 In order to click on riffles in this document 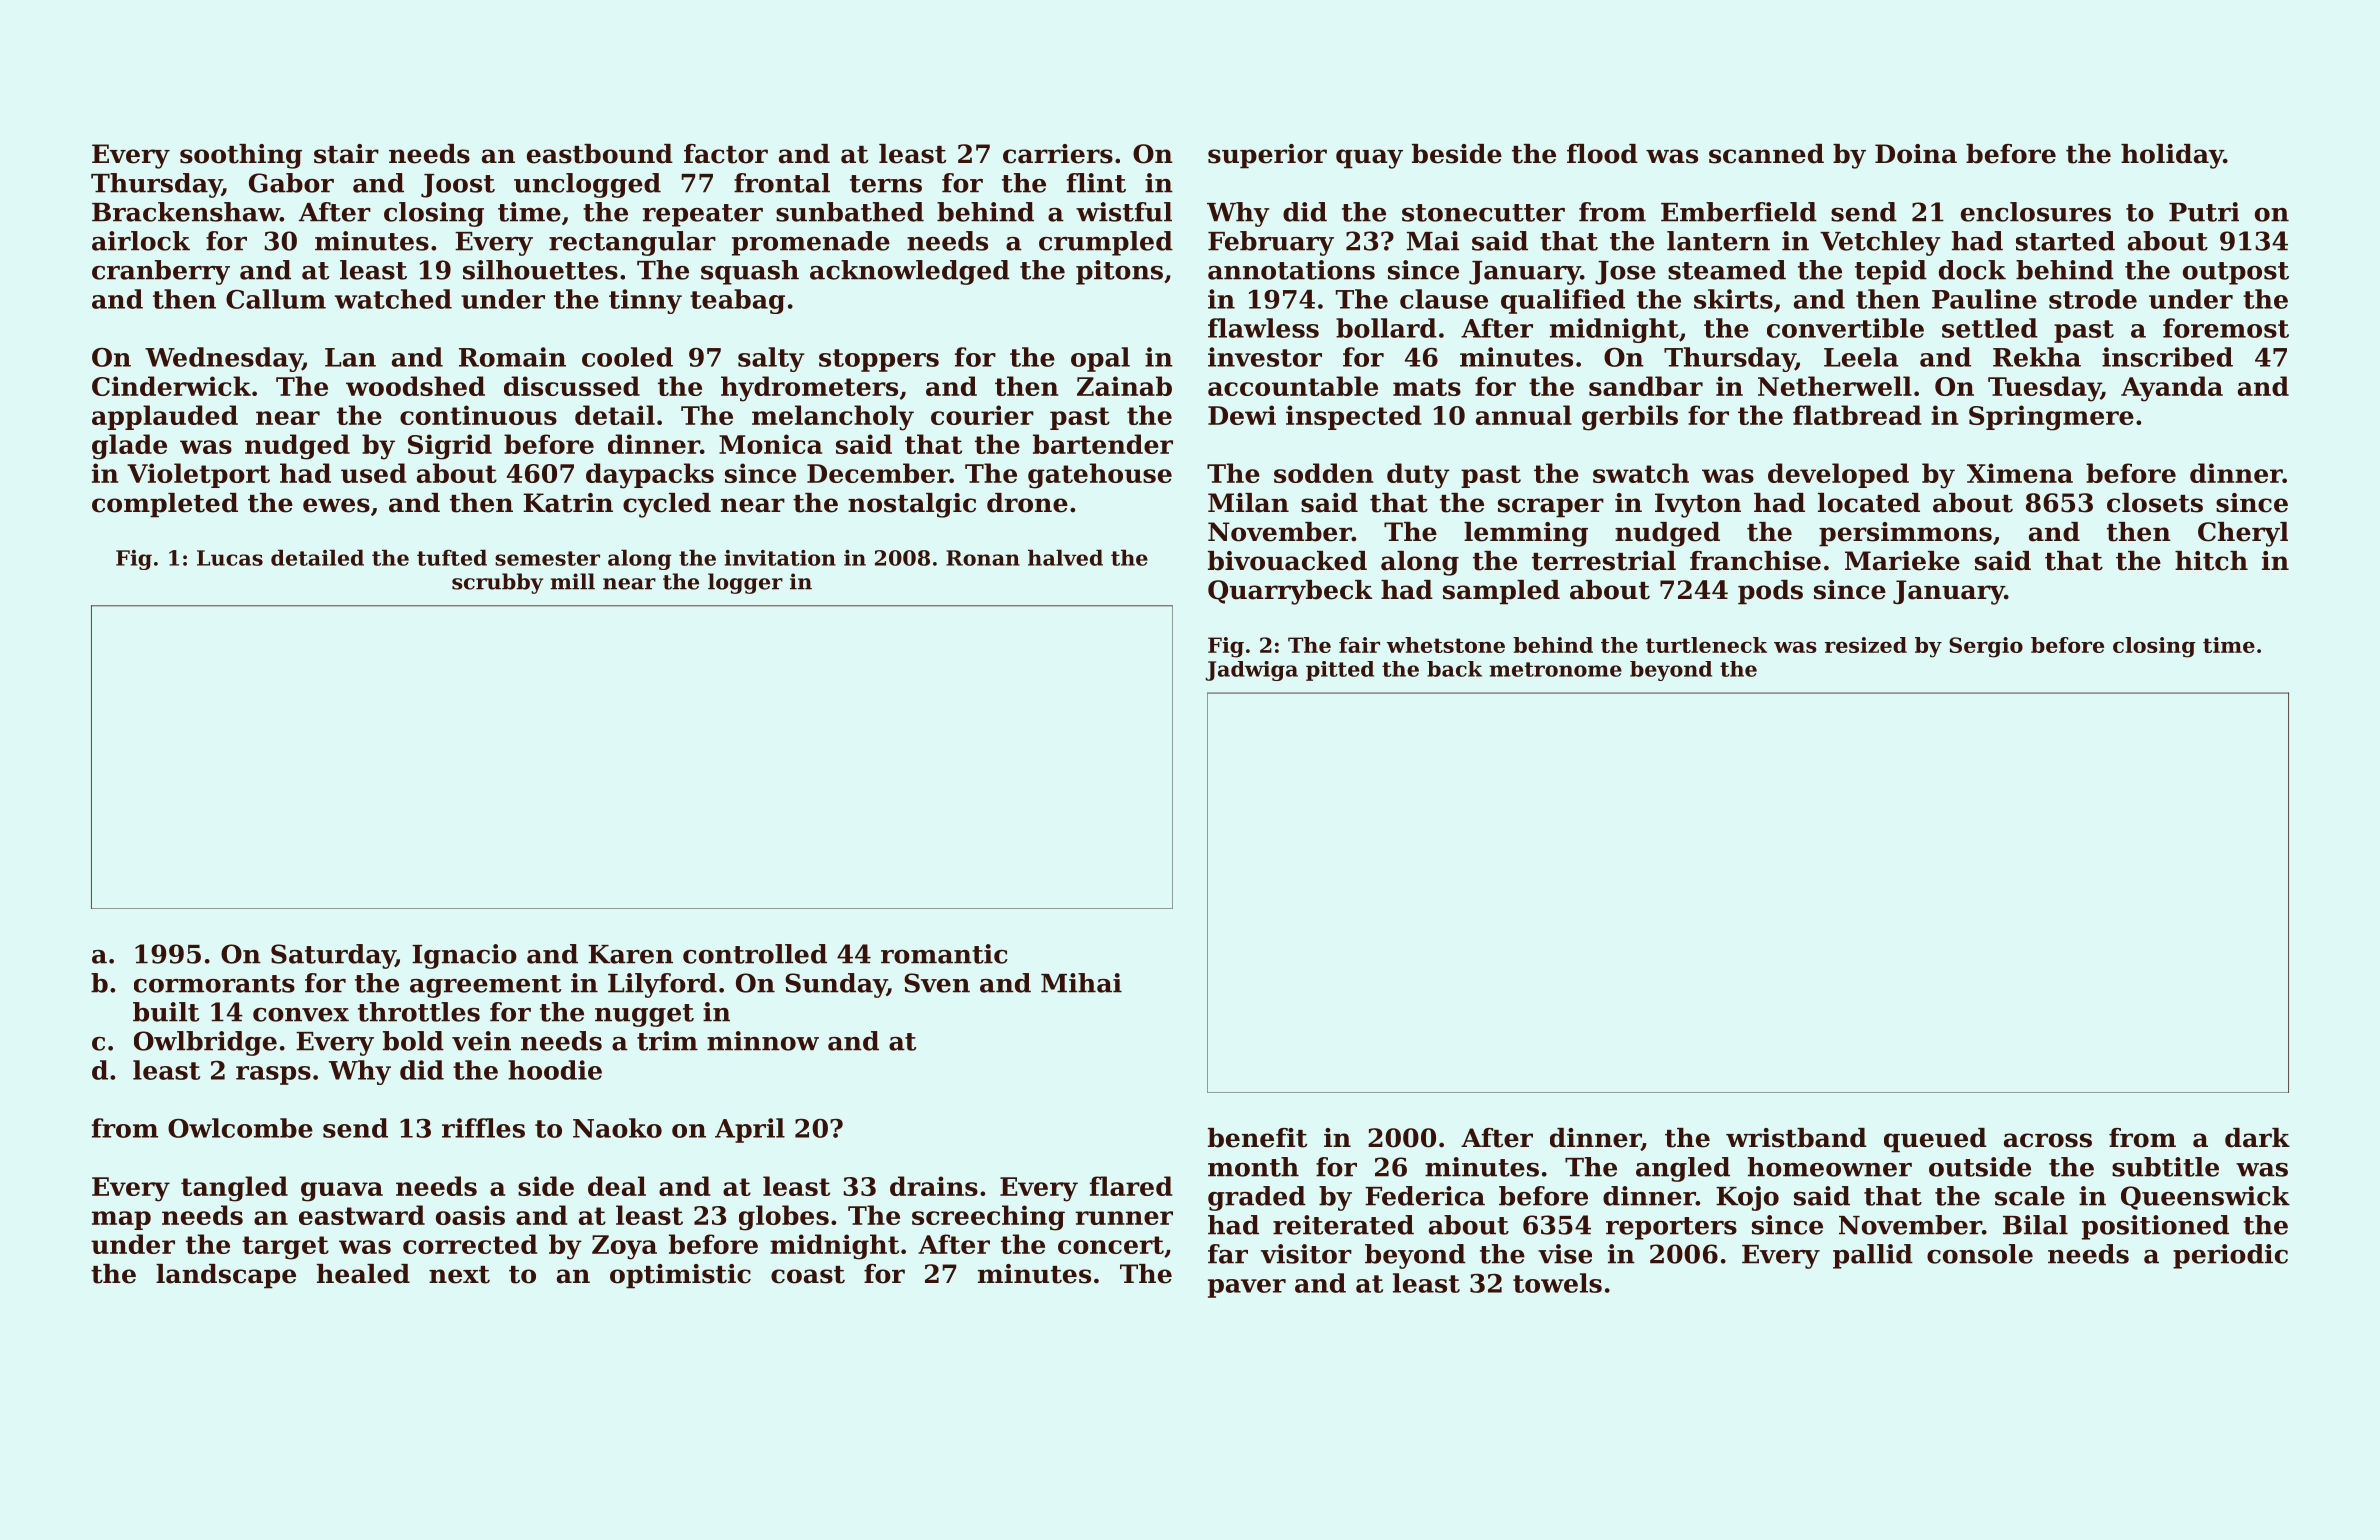, I will do `click(483, 1128)`.
